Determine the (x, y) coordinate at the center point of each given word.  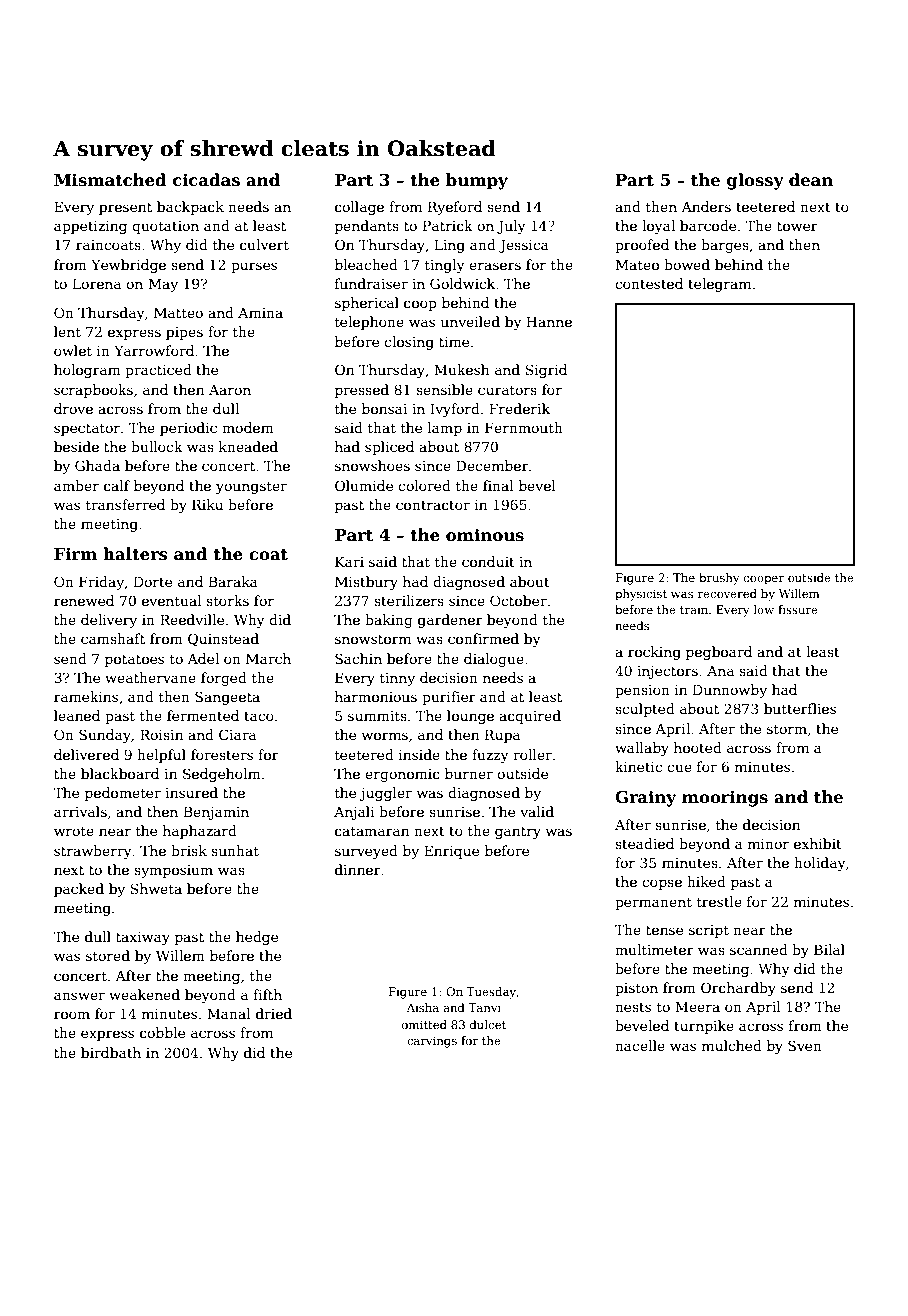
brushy (719, 579)
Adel (203, 658)
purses (254, 267)
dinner (358, 869)
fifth (267, 994)
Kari (349, 561)
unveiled (470, 321)
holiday (820, 864)
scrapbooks (93, 391)
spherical (367, 304)
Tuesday (491, 993)
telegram (719, 285)
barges (725, 246)
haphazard (200, 832)
